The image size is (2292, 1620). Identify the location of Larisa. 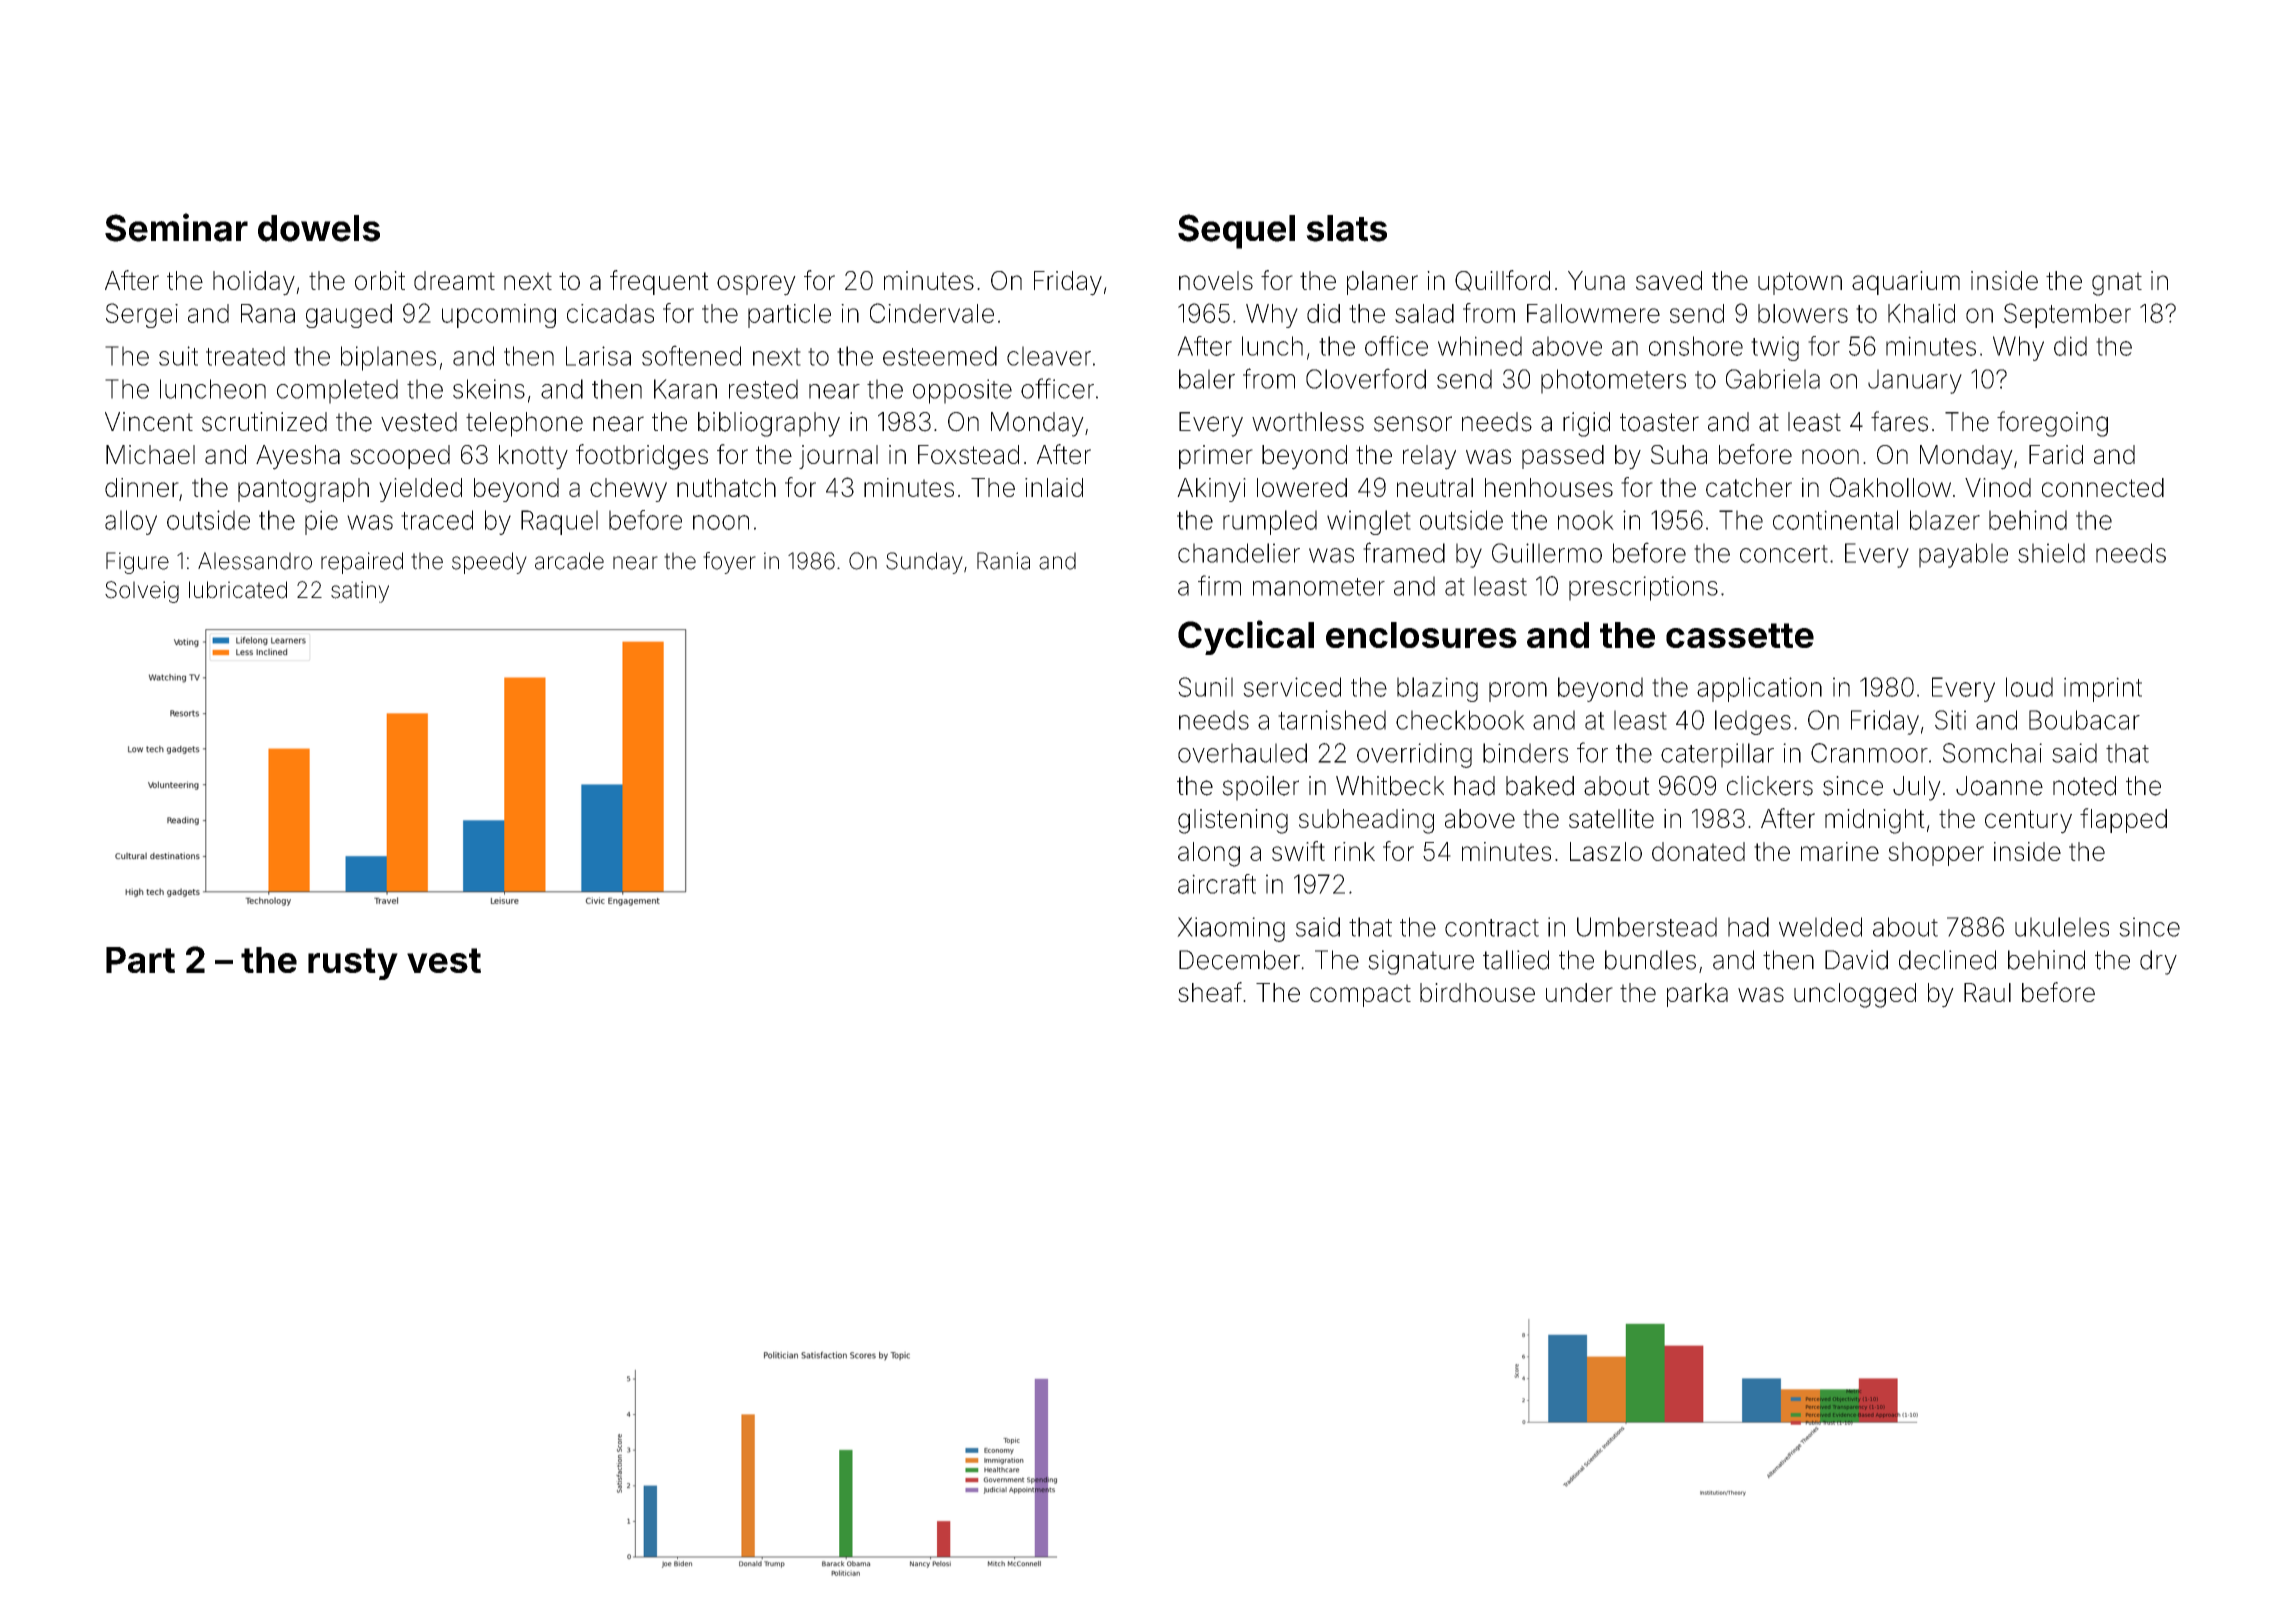
(598, 356).
